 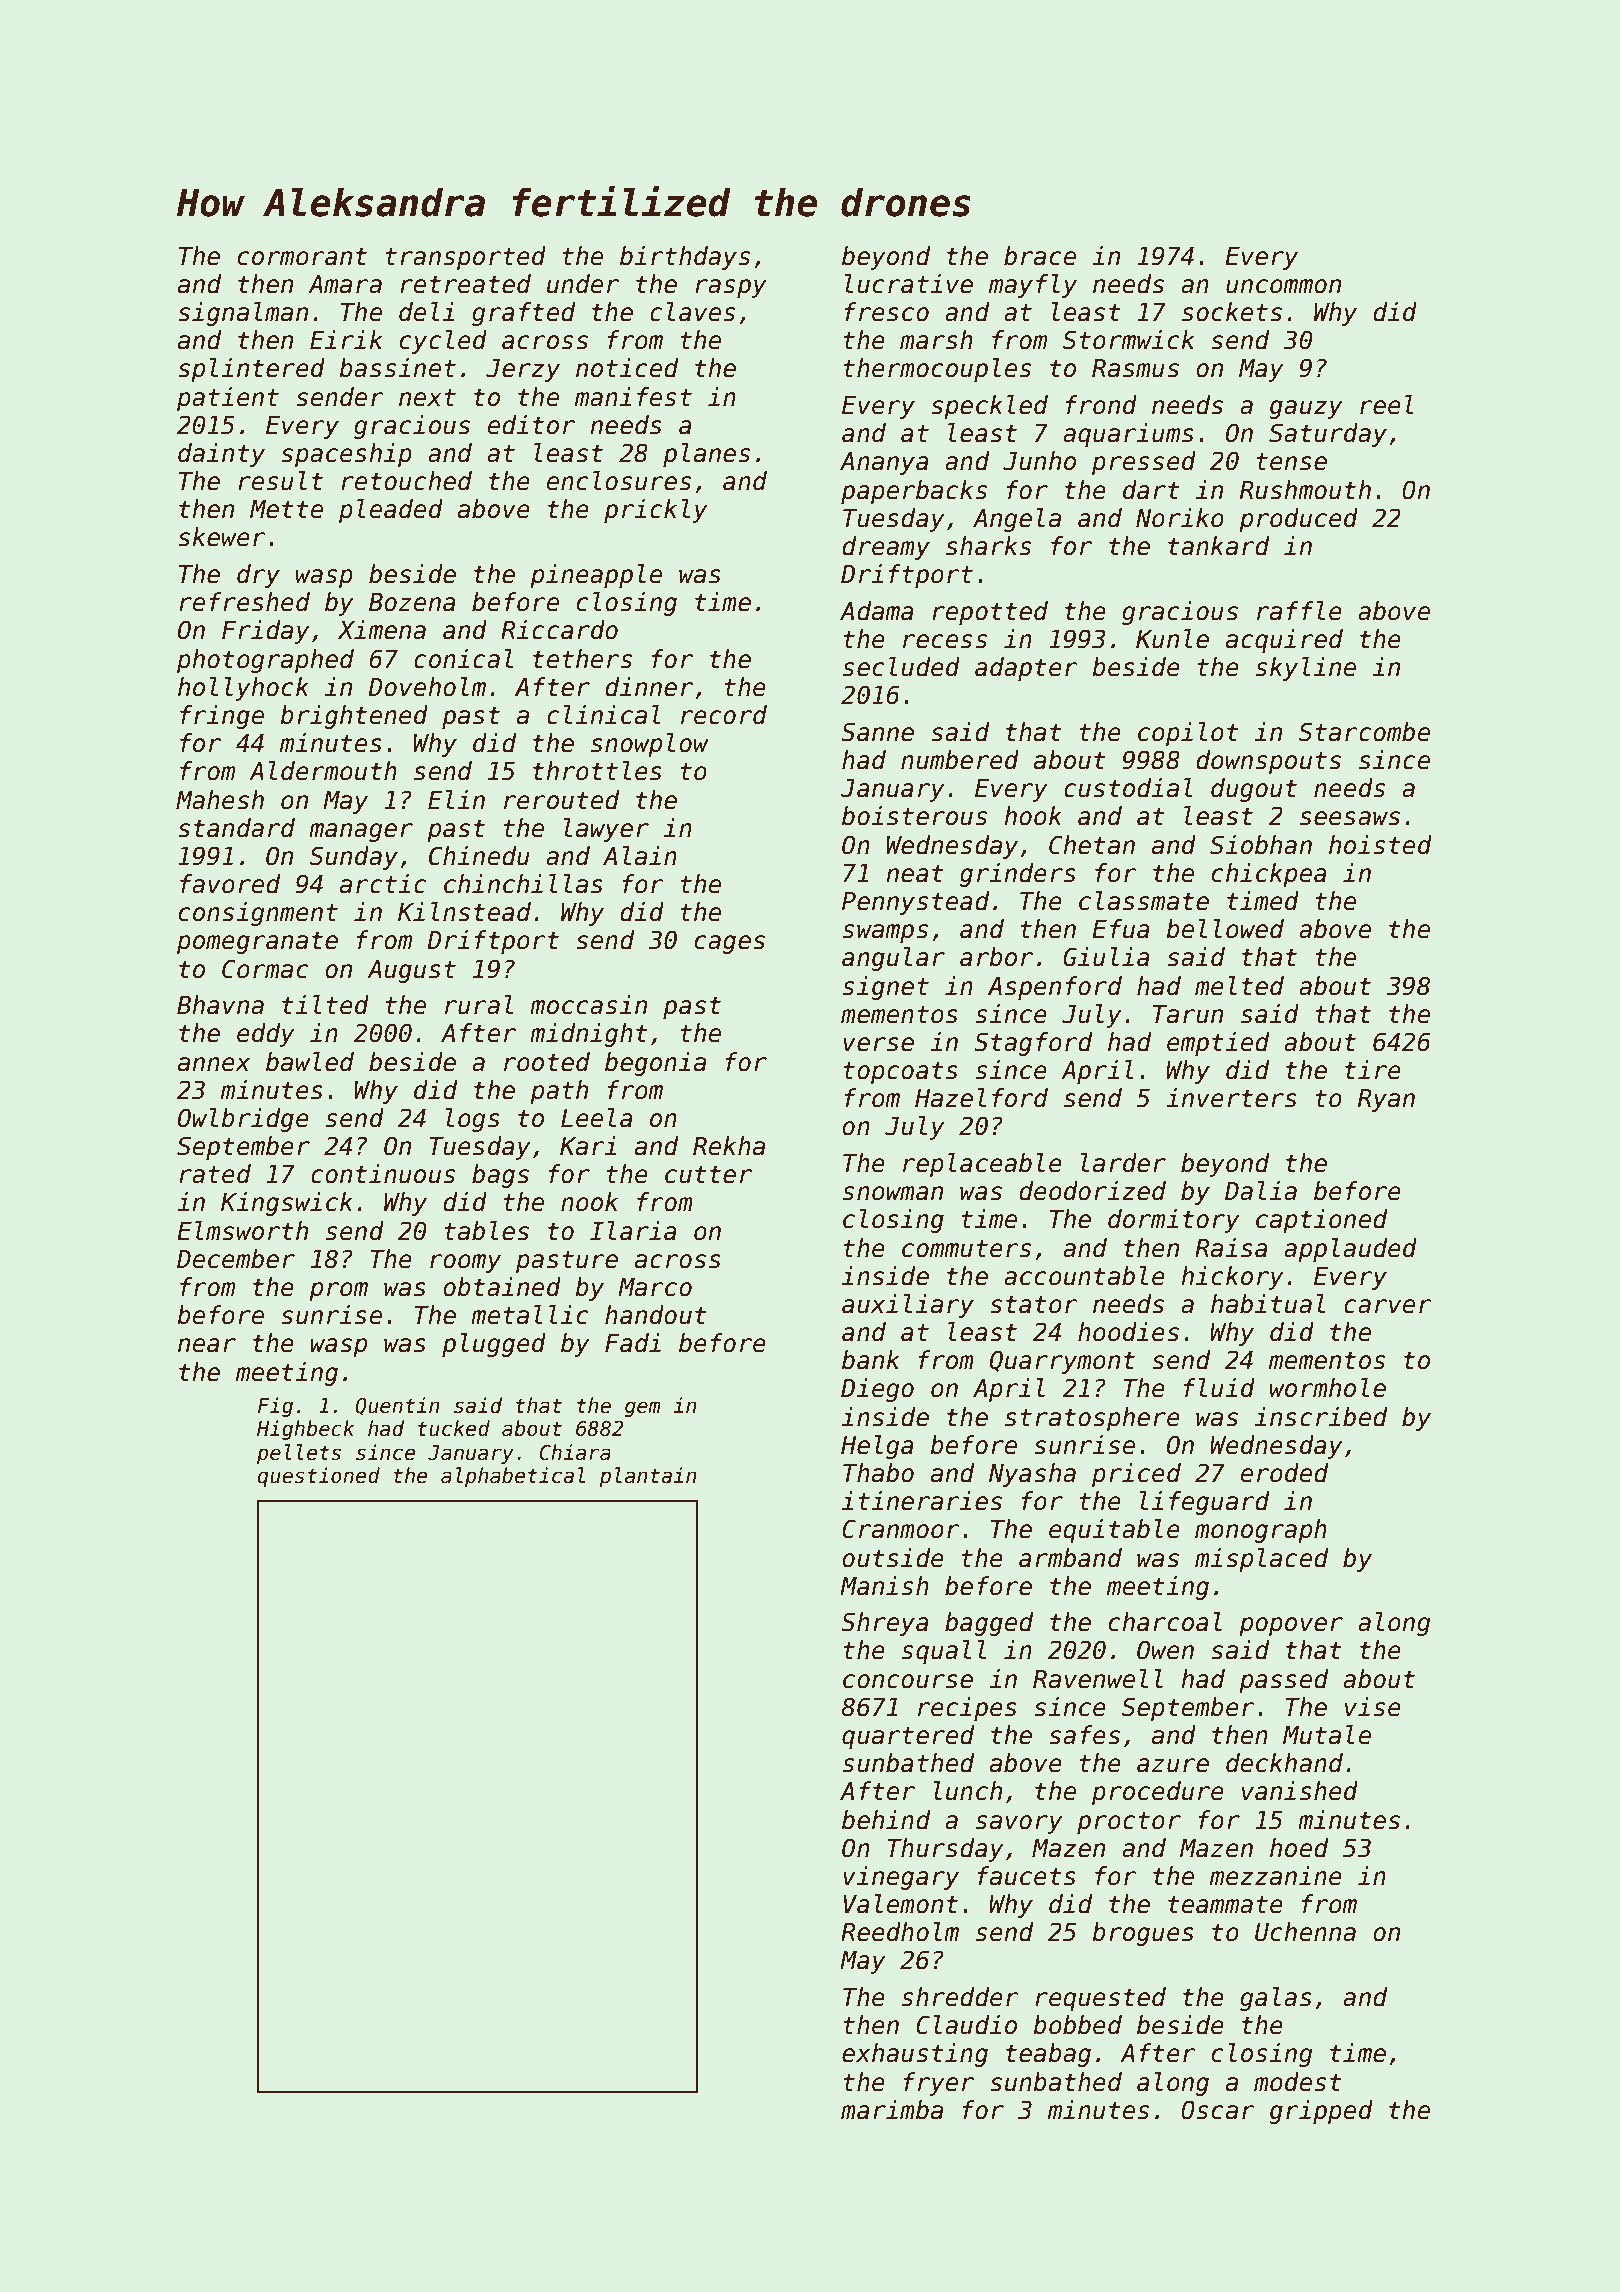 I want to click on verse, so click(x=878, y=1044).
